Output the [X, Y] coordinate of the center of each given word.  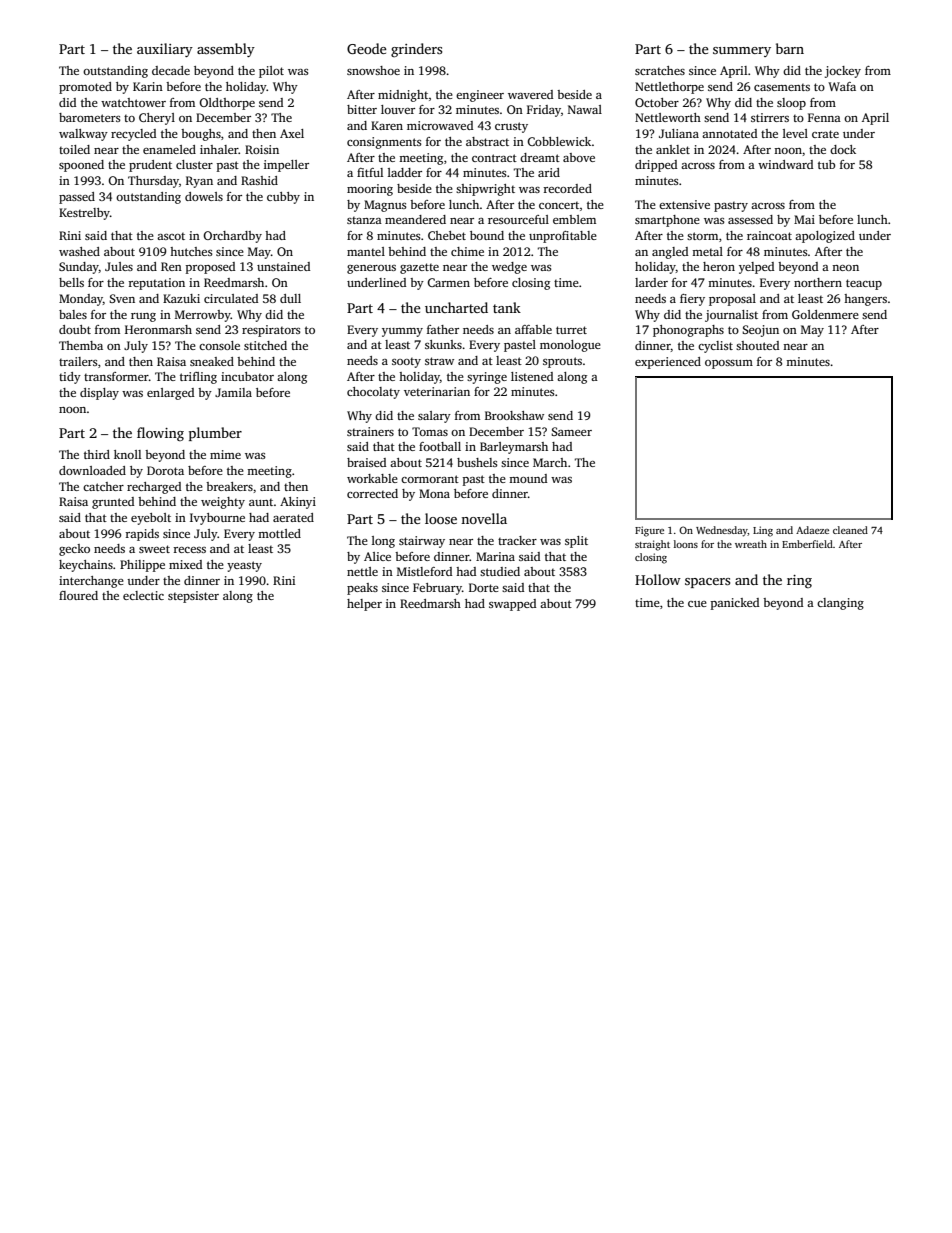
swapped [512, 605]
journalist [731, 316]
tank [507, 307]
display [99, 394]
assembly [226, 50]
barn [790, 48]
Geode [367, 48]
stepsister [193, 597]
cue [697, 604]
